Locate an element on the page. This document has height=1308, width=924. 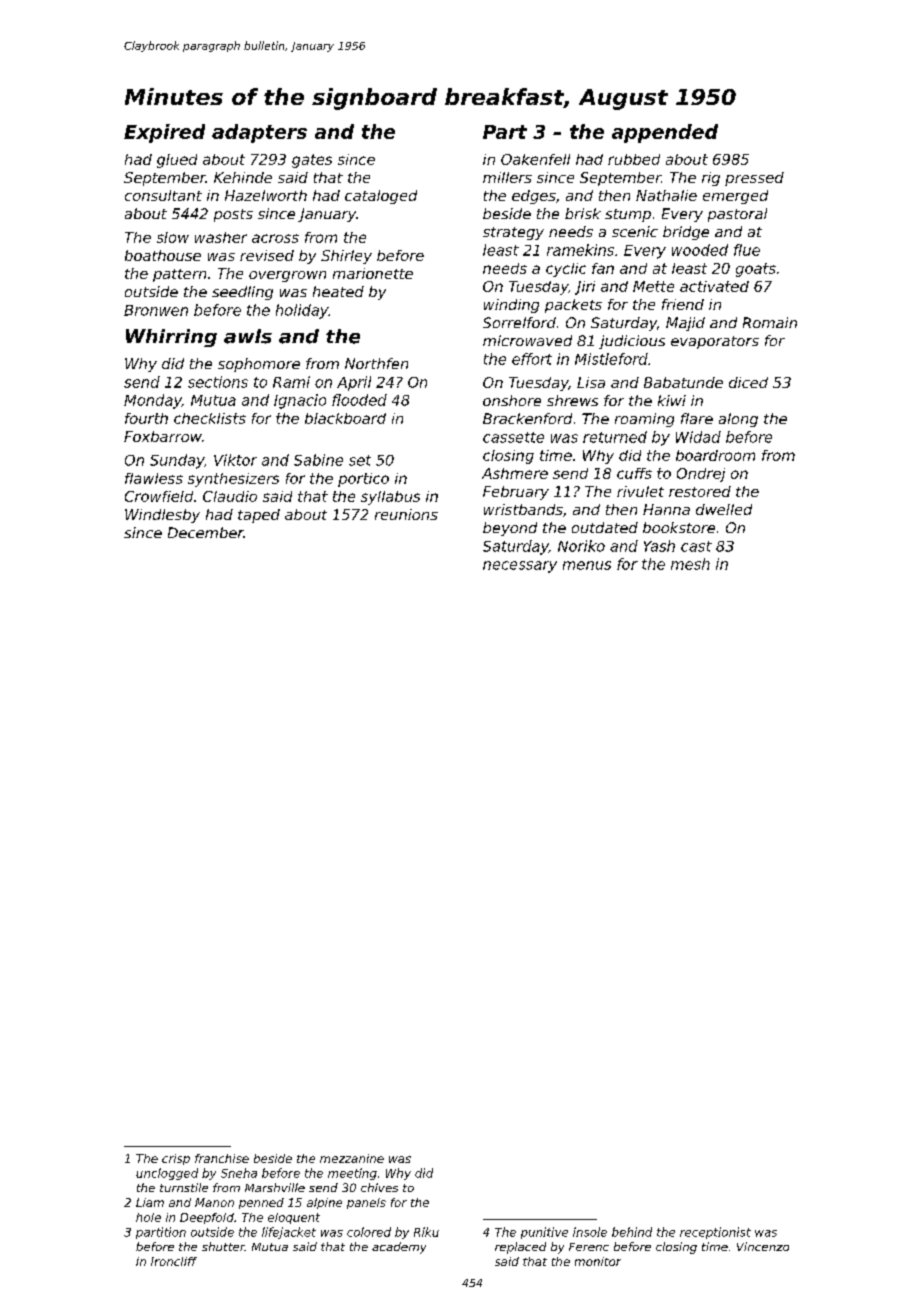
shutter is located at coordinates (223, 1246).
